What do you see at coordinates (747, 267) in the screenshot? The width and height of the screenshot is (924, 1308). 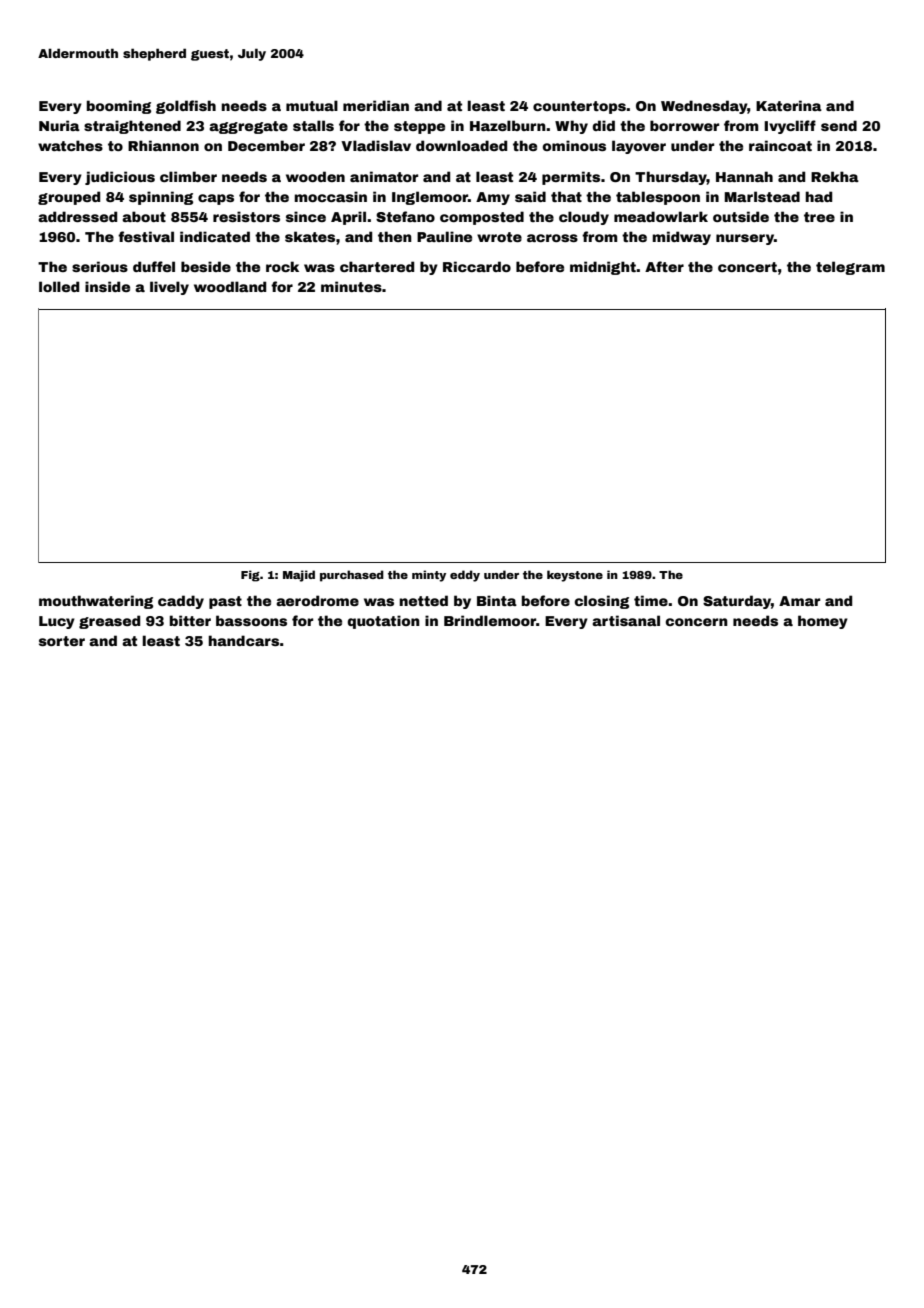 I see `concert` at bounding box center [747, 267].
